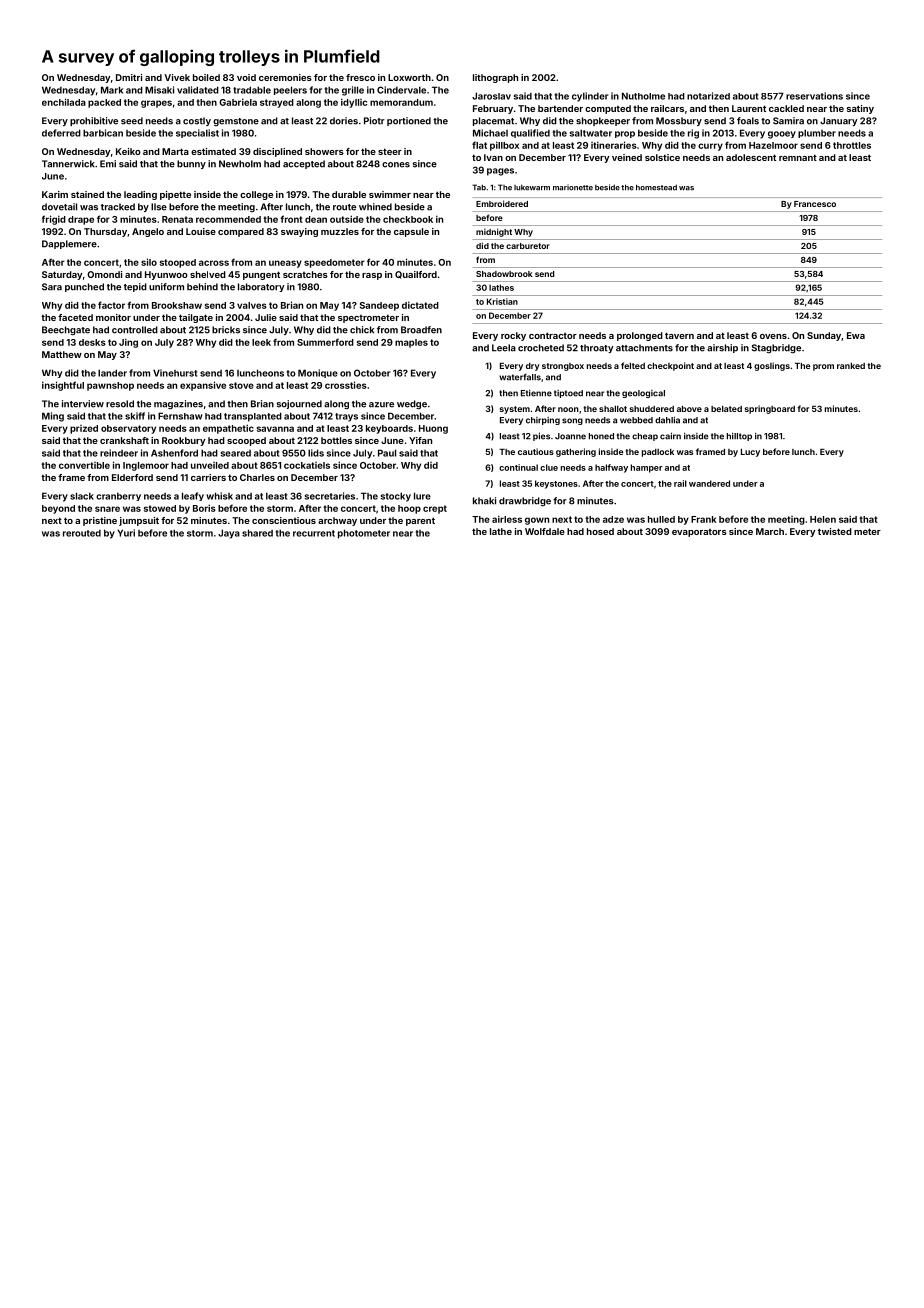  What do you see at coordinates (120, 404) in the page?
I see `resold` at bounding box center [120, 404].
